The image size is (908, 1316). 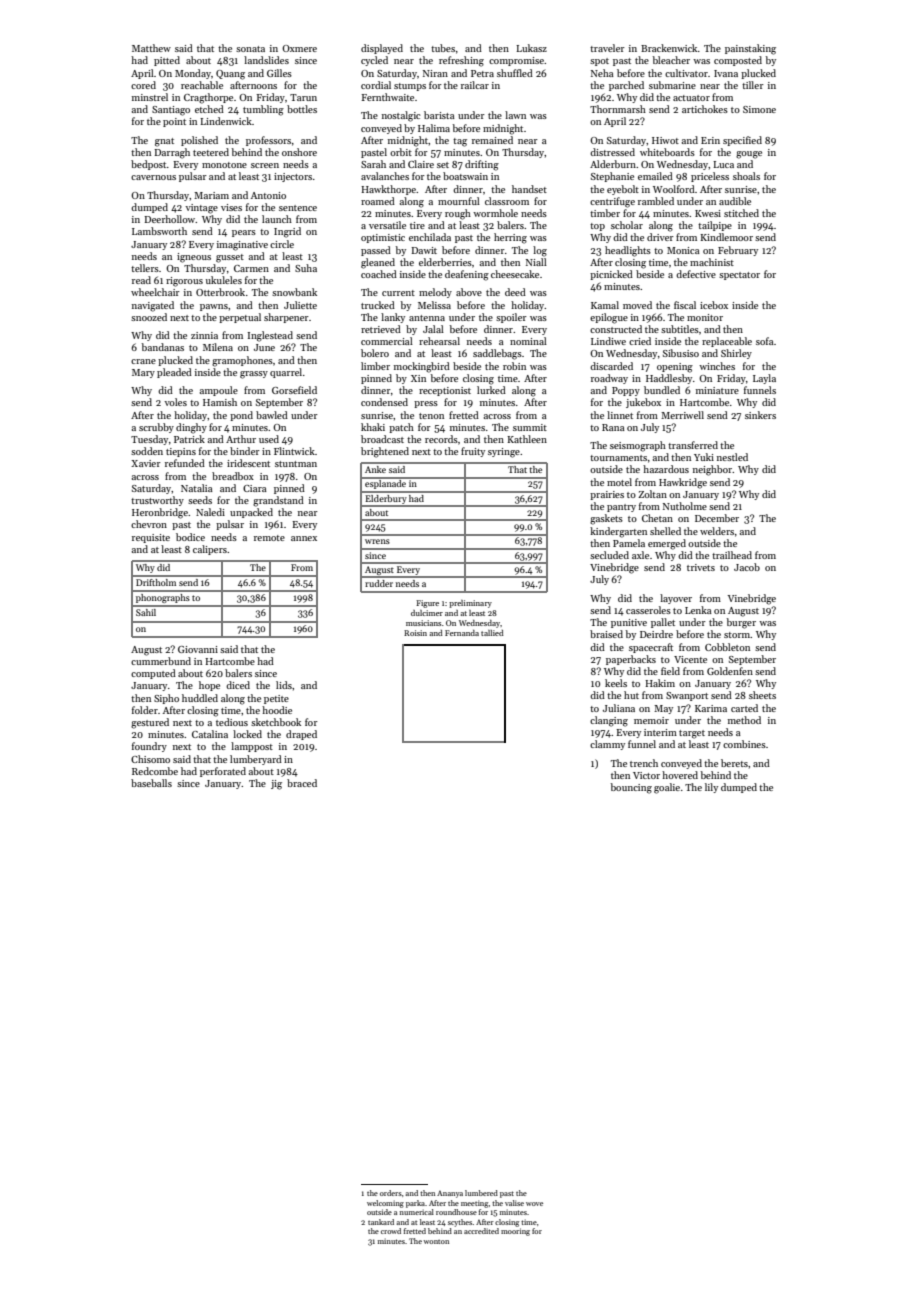 I want to click on bouncing, so click(x=631, y=788).
